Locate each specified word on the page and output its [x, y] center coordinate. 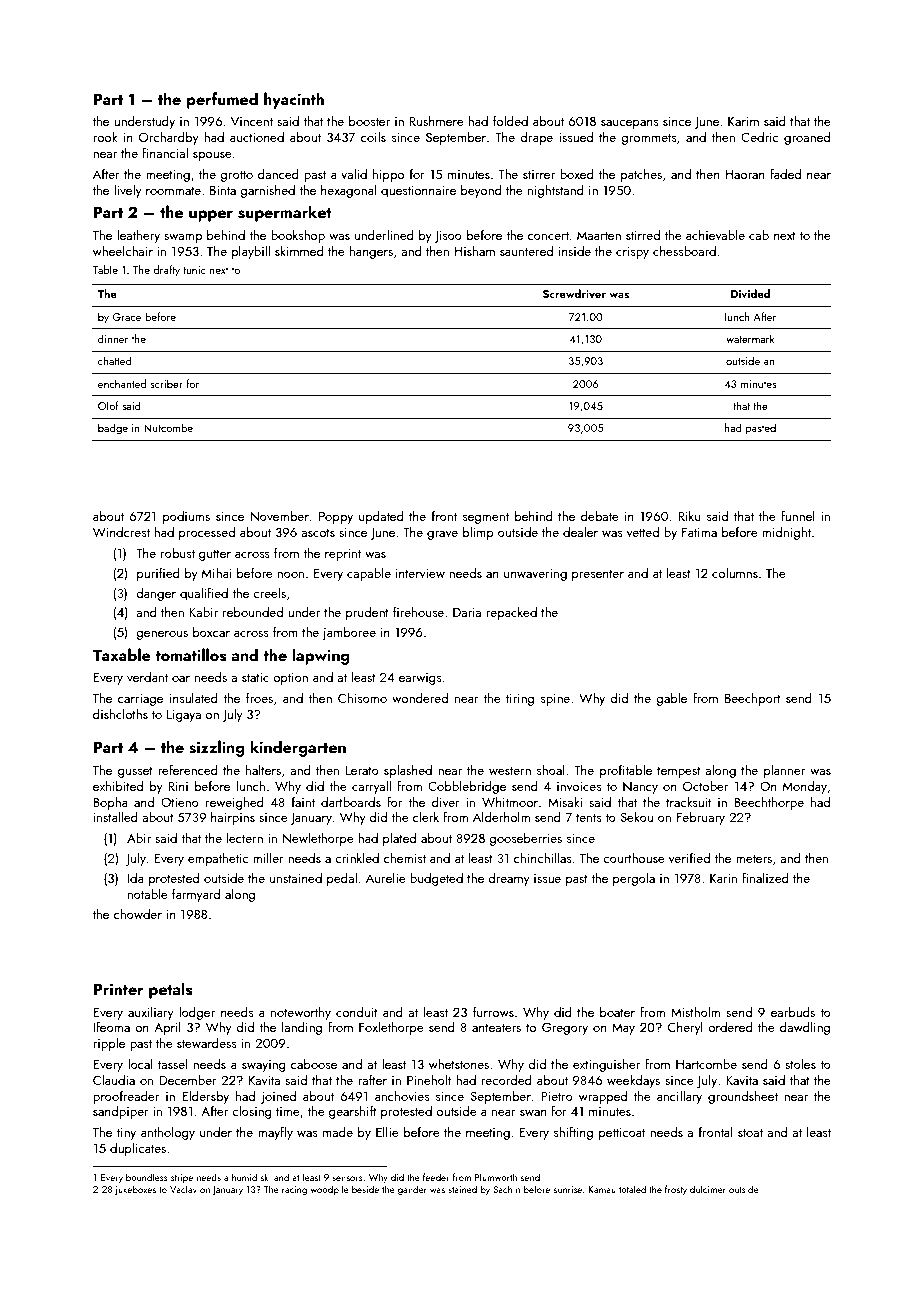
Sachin [506, 1189]
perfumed [222, 100]
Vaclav [183, 1189]
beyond [481, 191]
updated [381, 517]
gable [671, 699]
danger [156, 594]
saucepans [630, 124]
